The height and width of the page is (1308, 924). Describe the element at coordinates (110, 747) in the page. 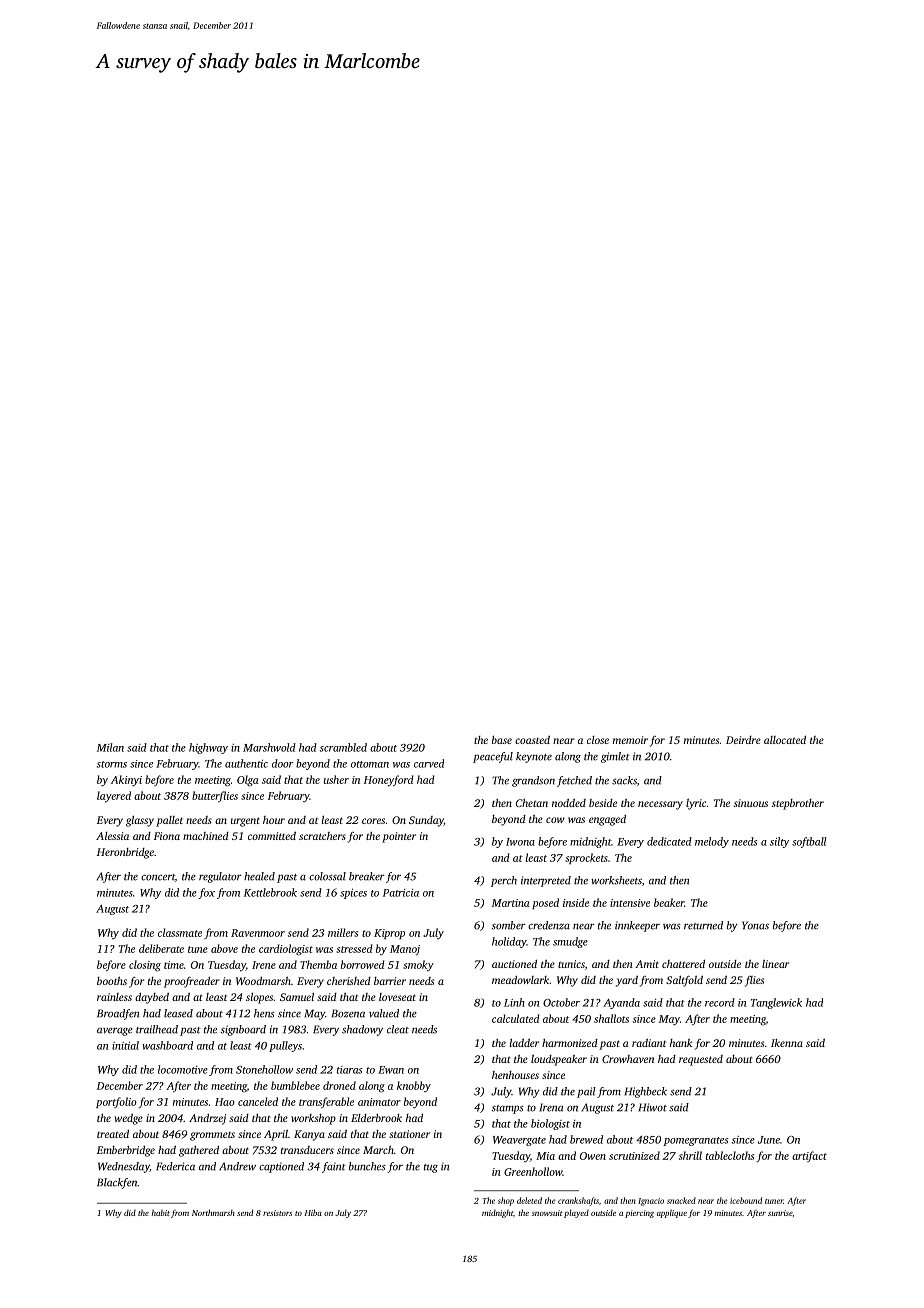

I see `Milan` at that location.
